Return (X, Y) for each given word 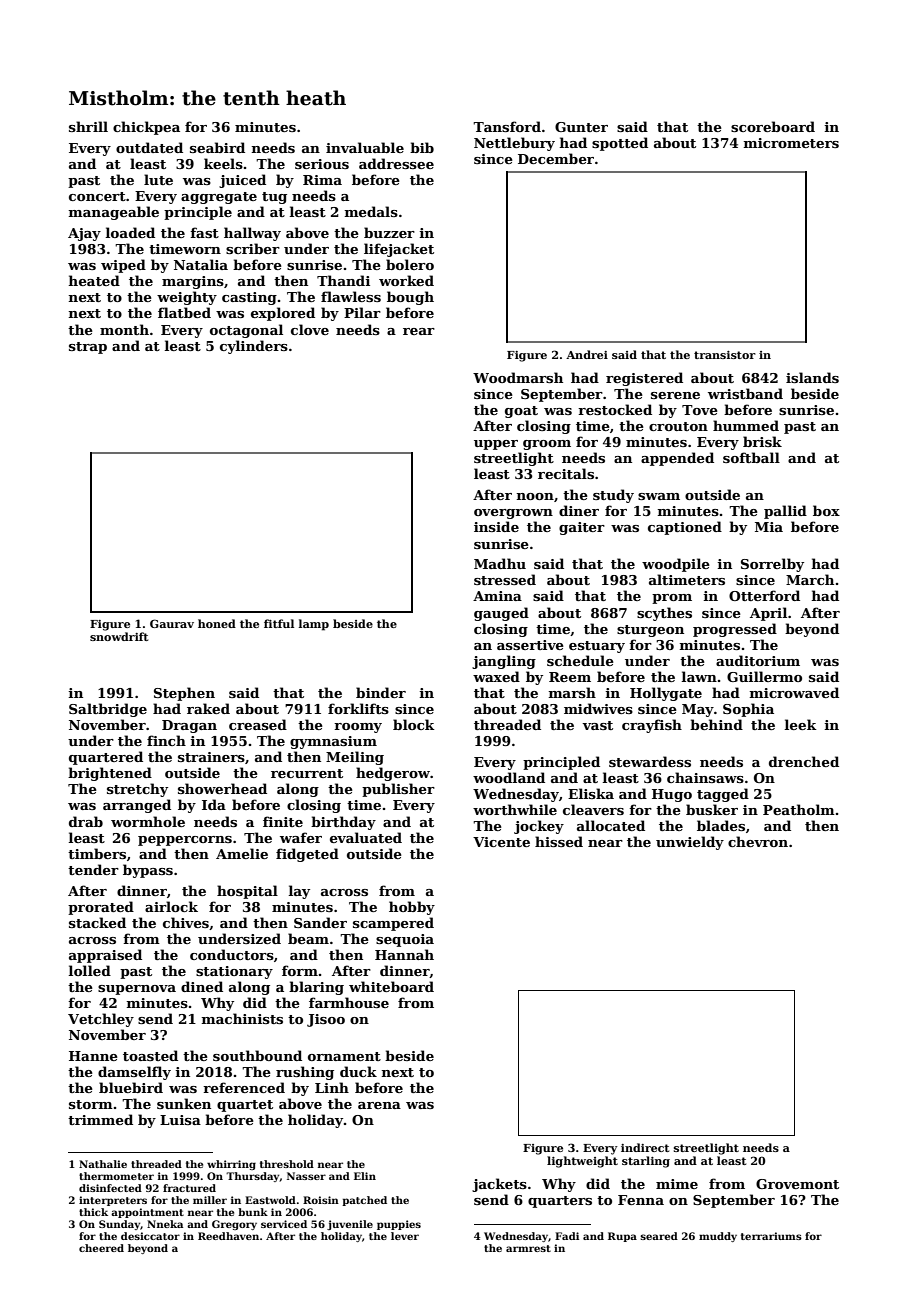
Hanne (93, 1056)
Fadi (567, 1236)
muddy (718, 1237)
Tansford (507, 126)
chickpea (146, 128)
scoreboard (773, 126)
